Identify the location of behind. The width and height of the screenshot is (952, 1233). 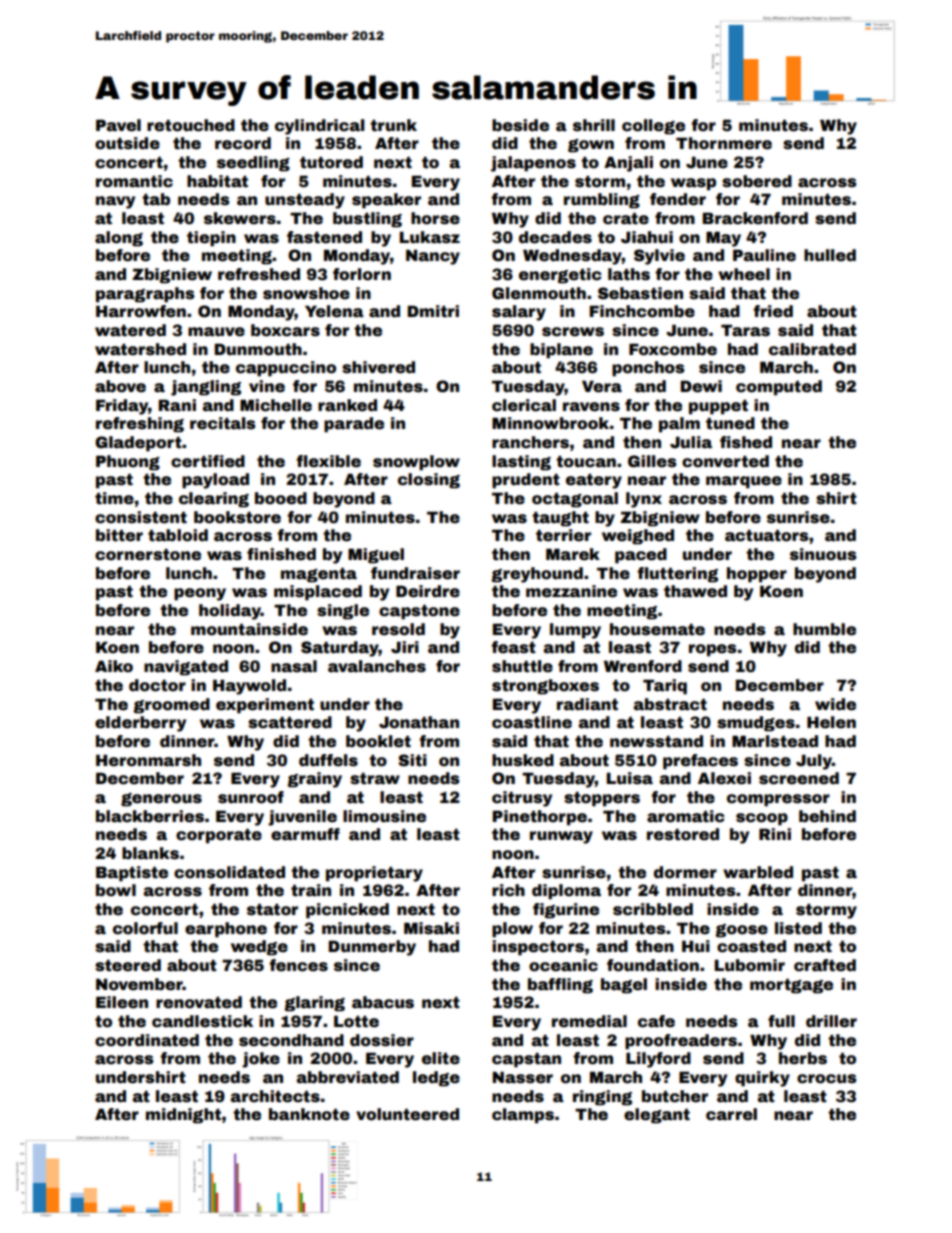
(827, 816).
